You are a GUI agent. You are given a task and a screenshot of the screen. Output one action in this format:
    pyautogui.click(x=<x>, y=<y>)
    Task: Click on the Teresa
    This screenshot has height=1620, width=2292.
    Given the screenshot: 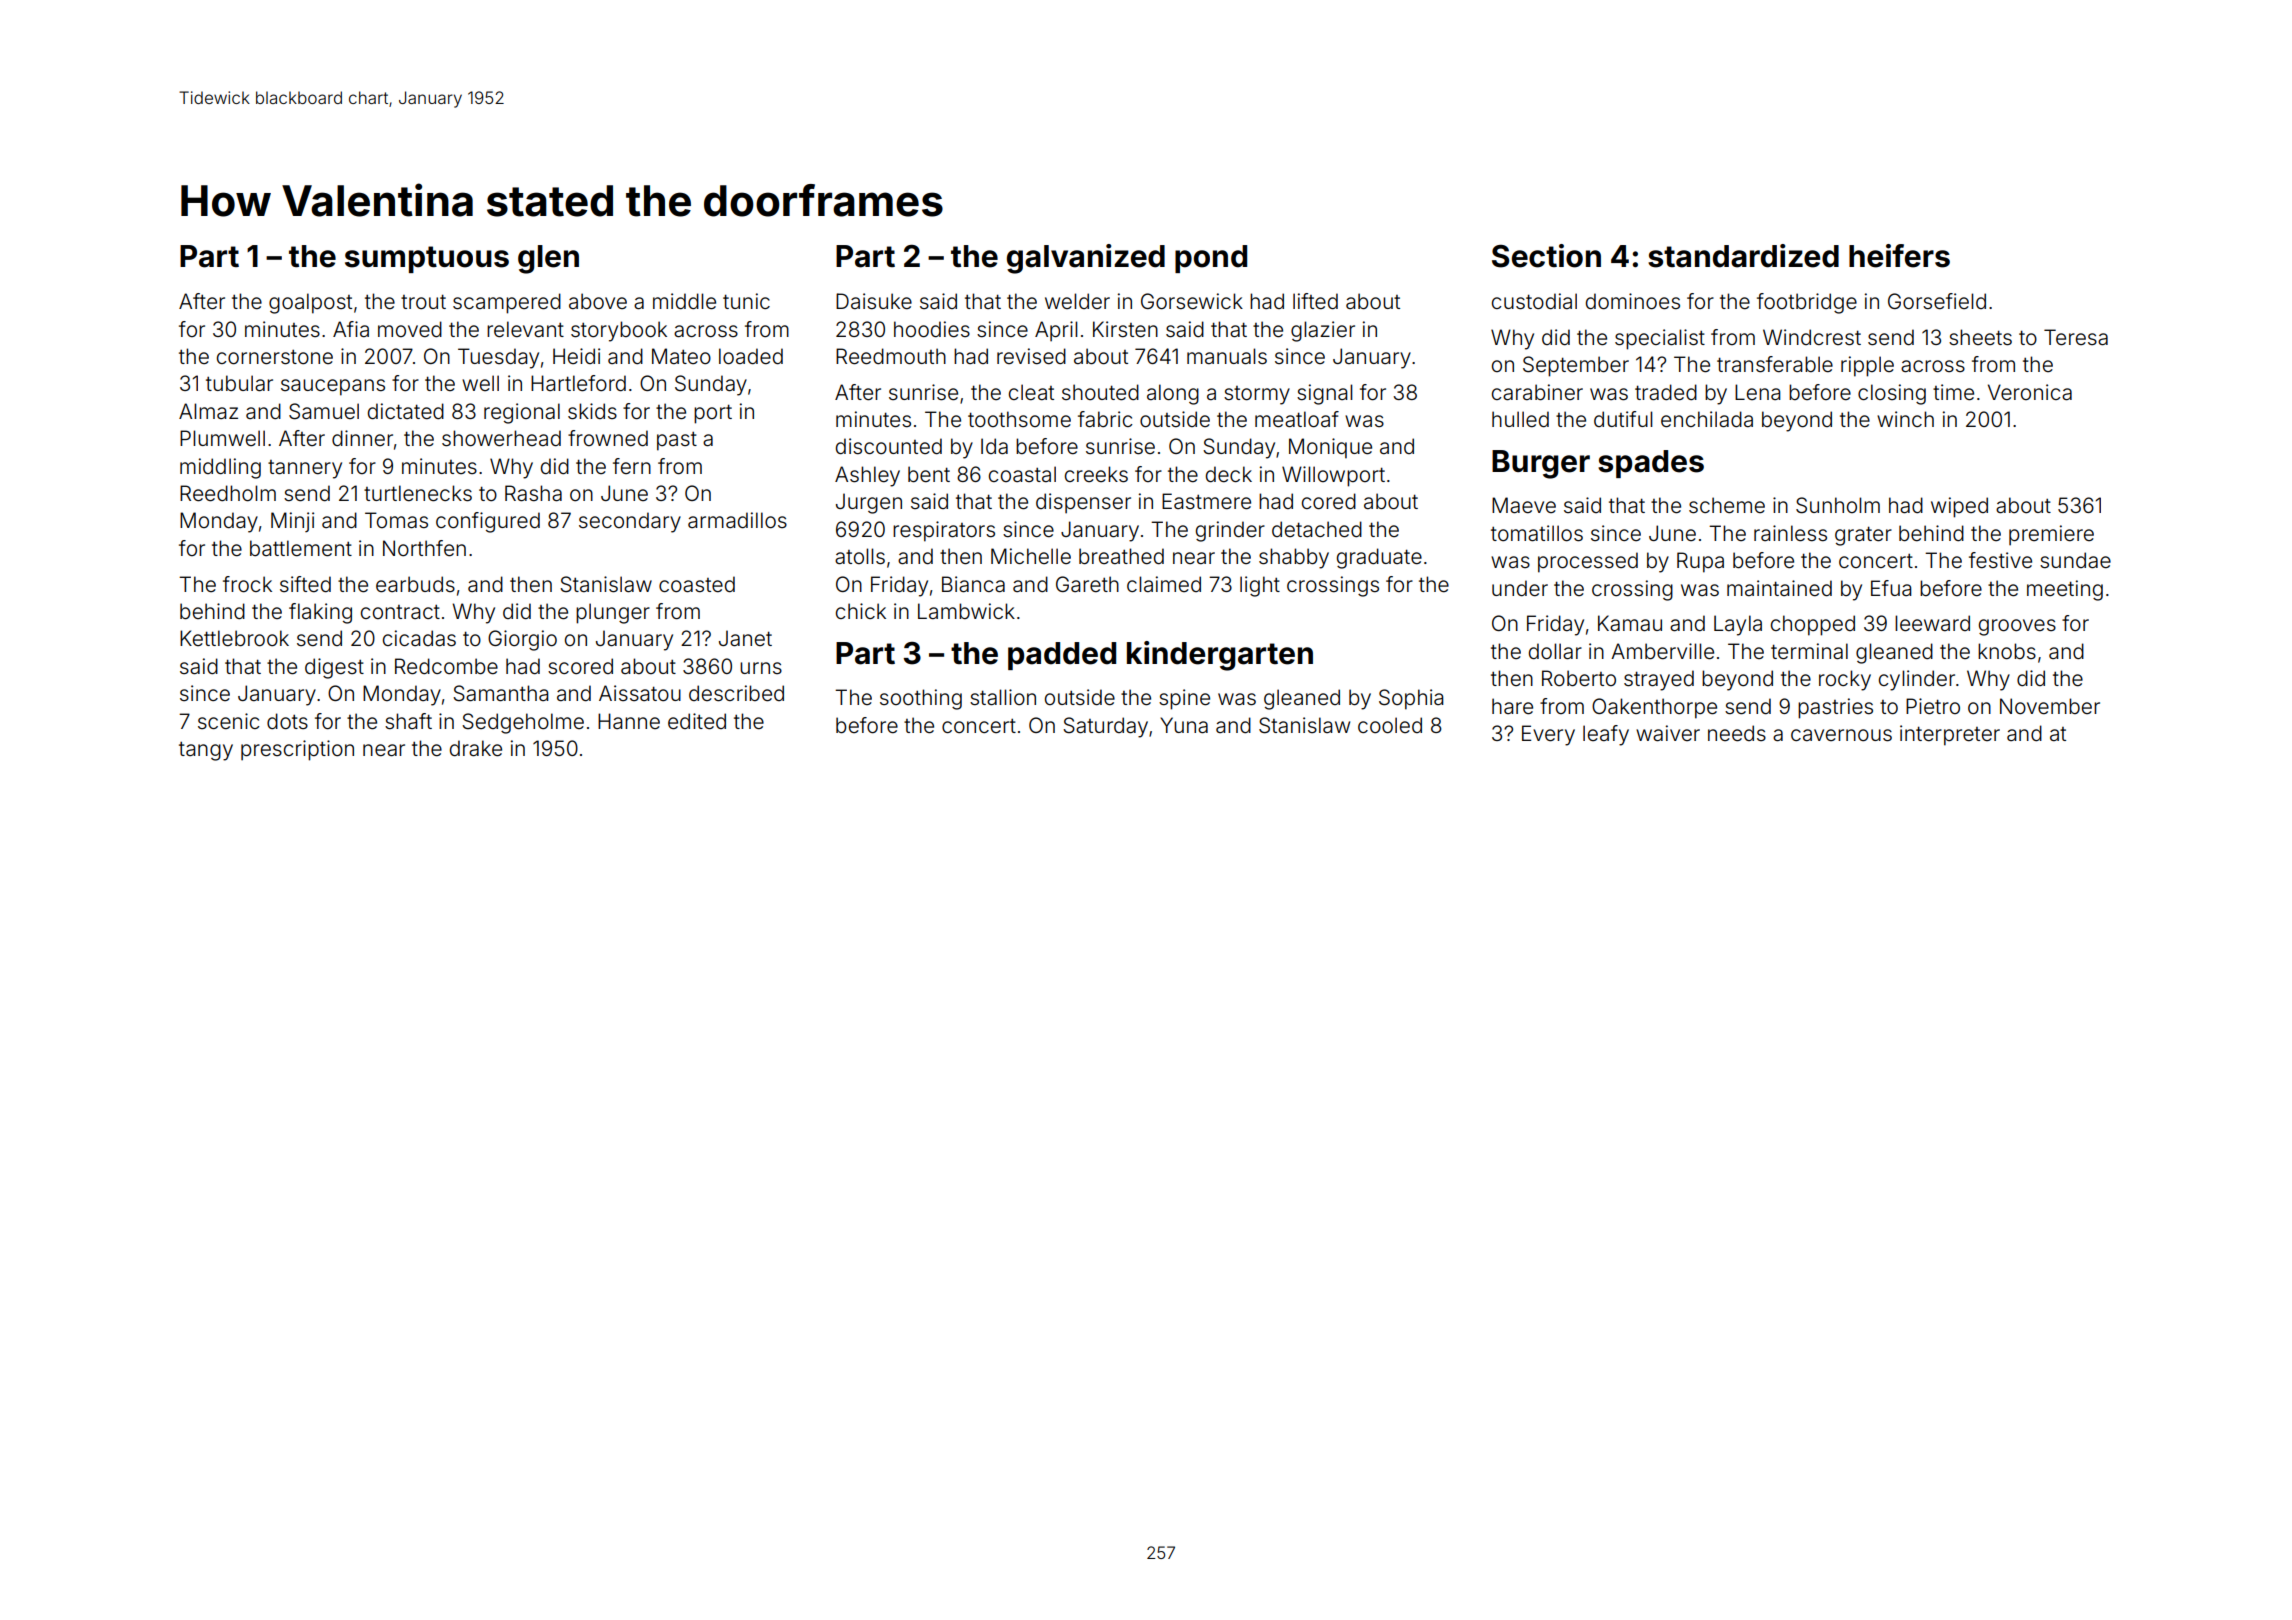 What is the action you would take?
    pyautogui.click(x=2076, y=337)
